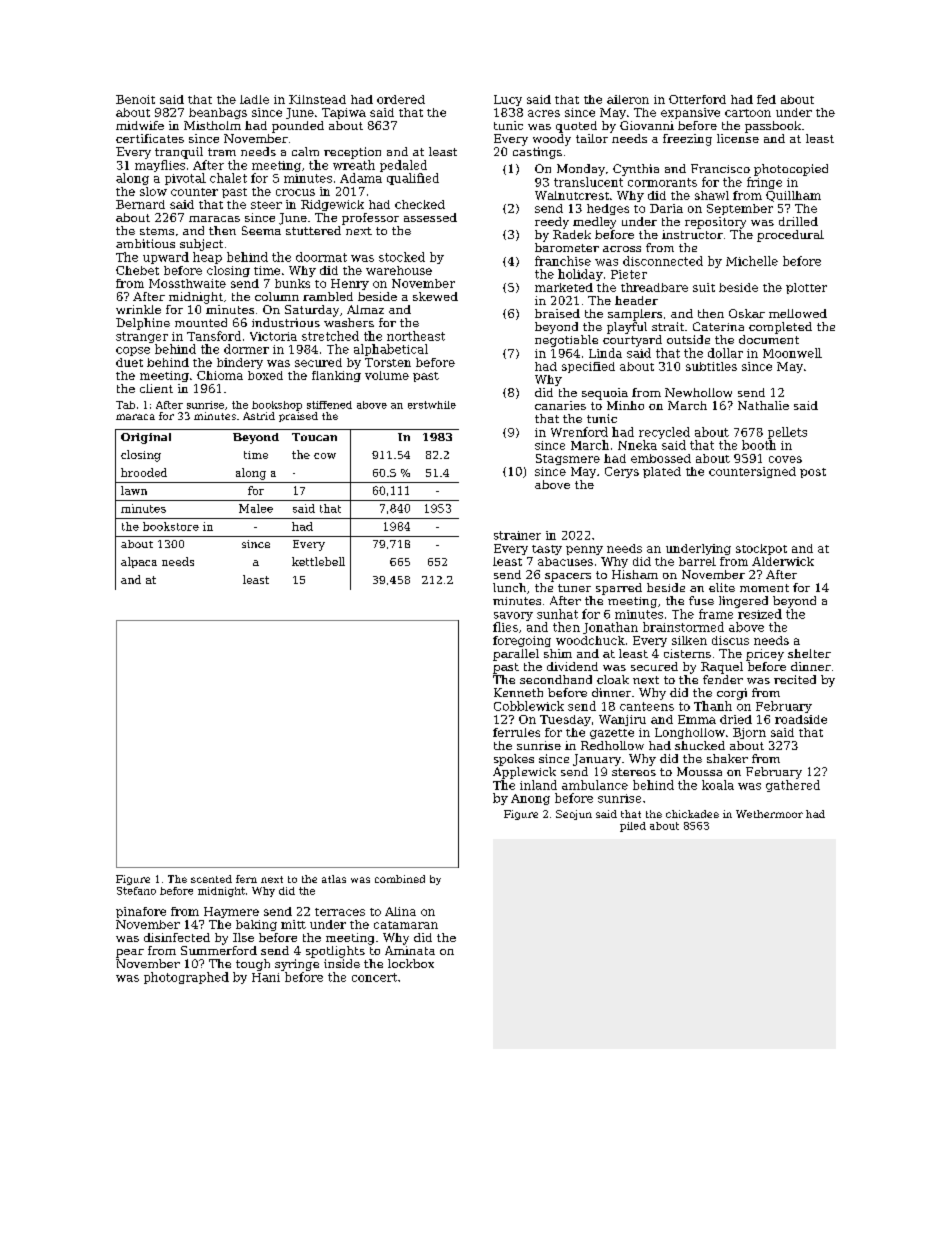  I want to click on roadside, so click(801, 719).
